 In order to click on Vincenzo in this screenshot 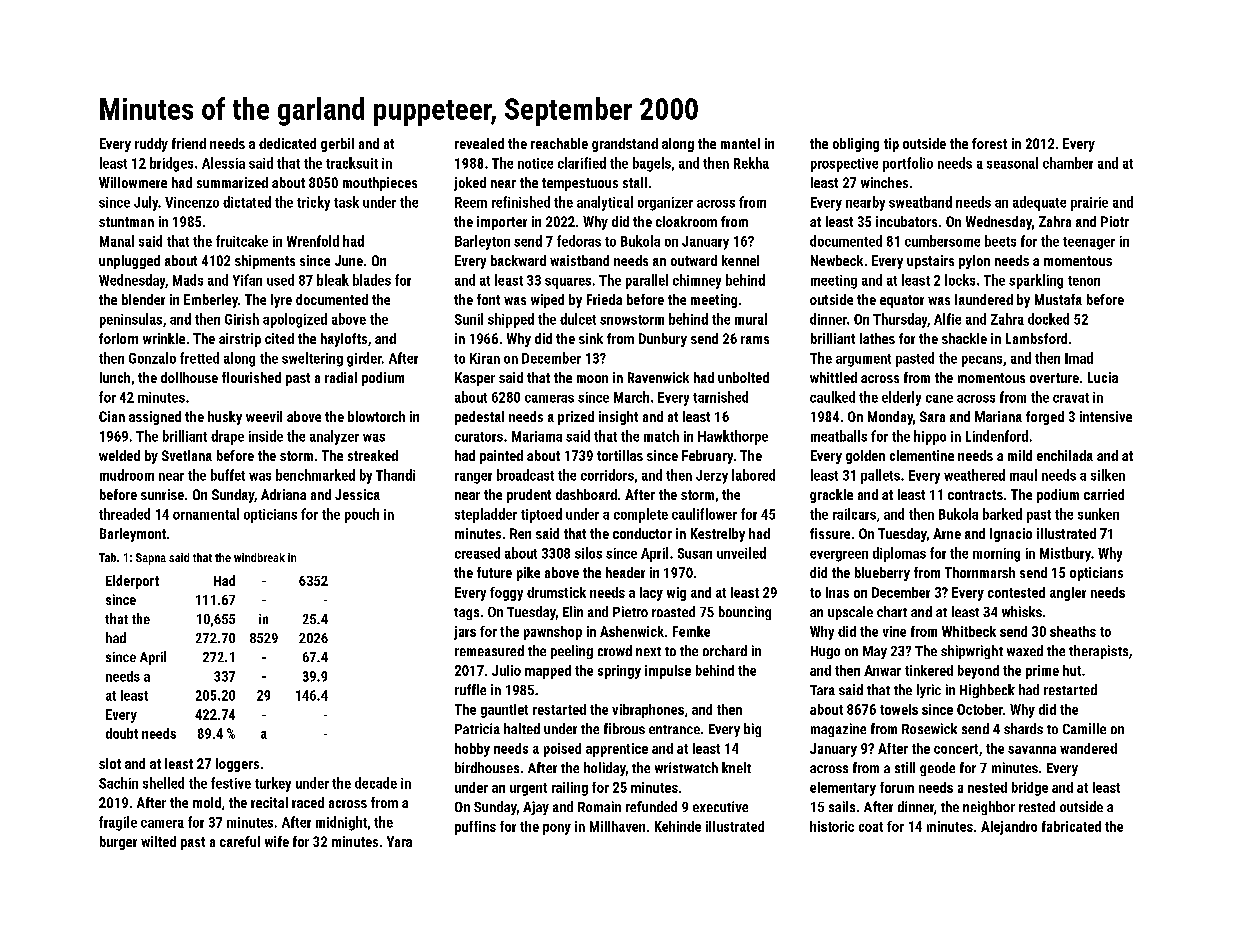, I will do `click(192, 202)`.
